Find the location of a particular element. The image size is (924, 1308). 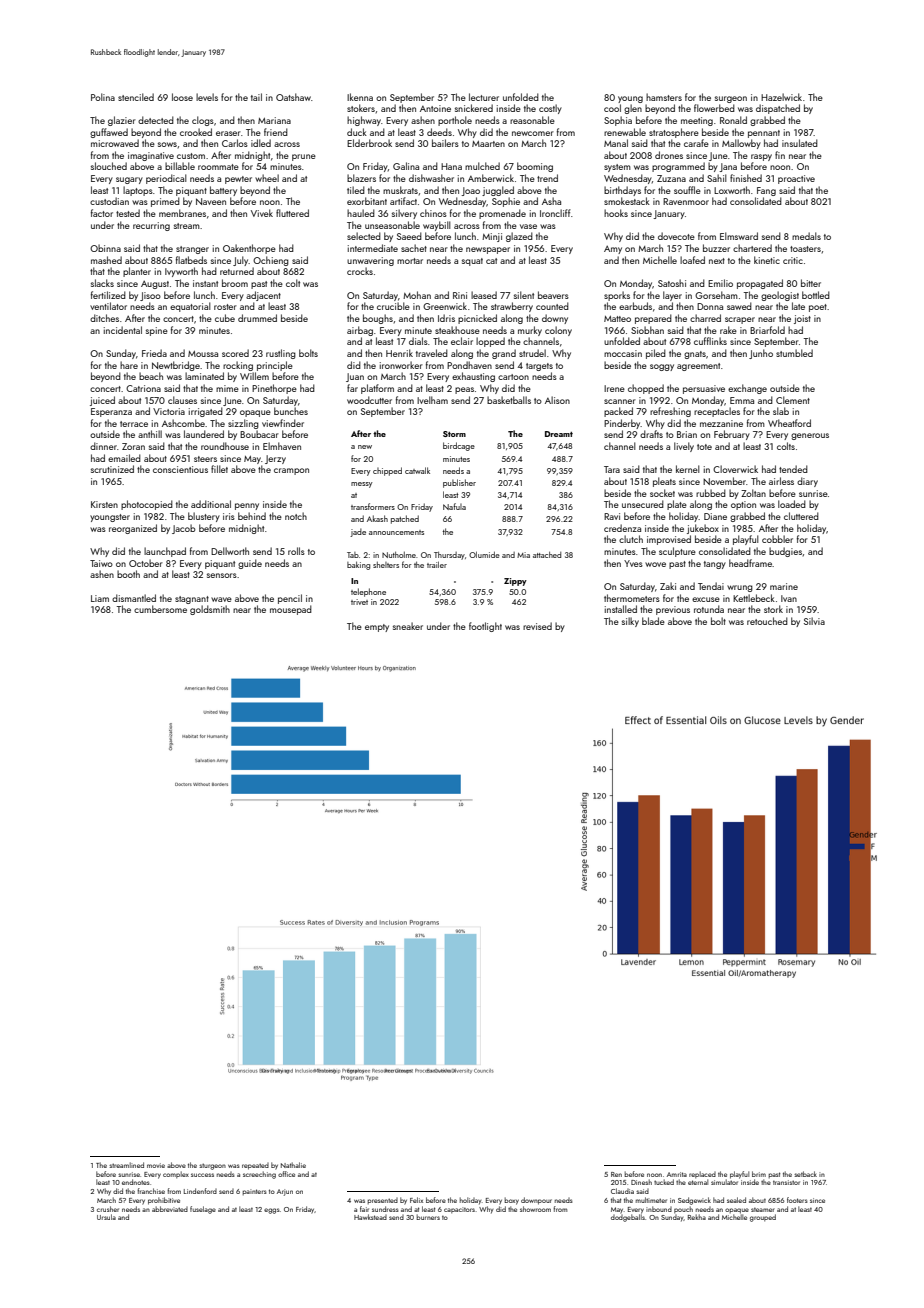

loose is located at coordinates (182, 97).
